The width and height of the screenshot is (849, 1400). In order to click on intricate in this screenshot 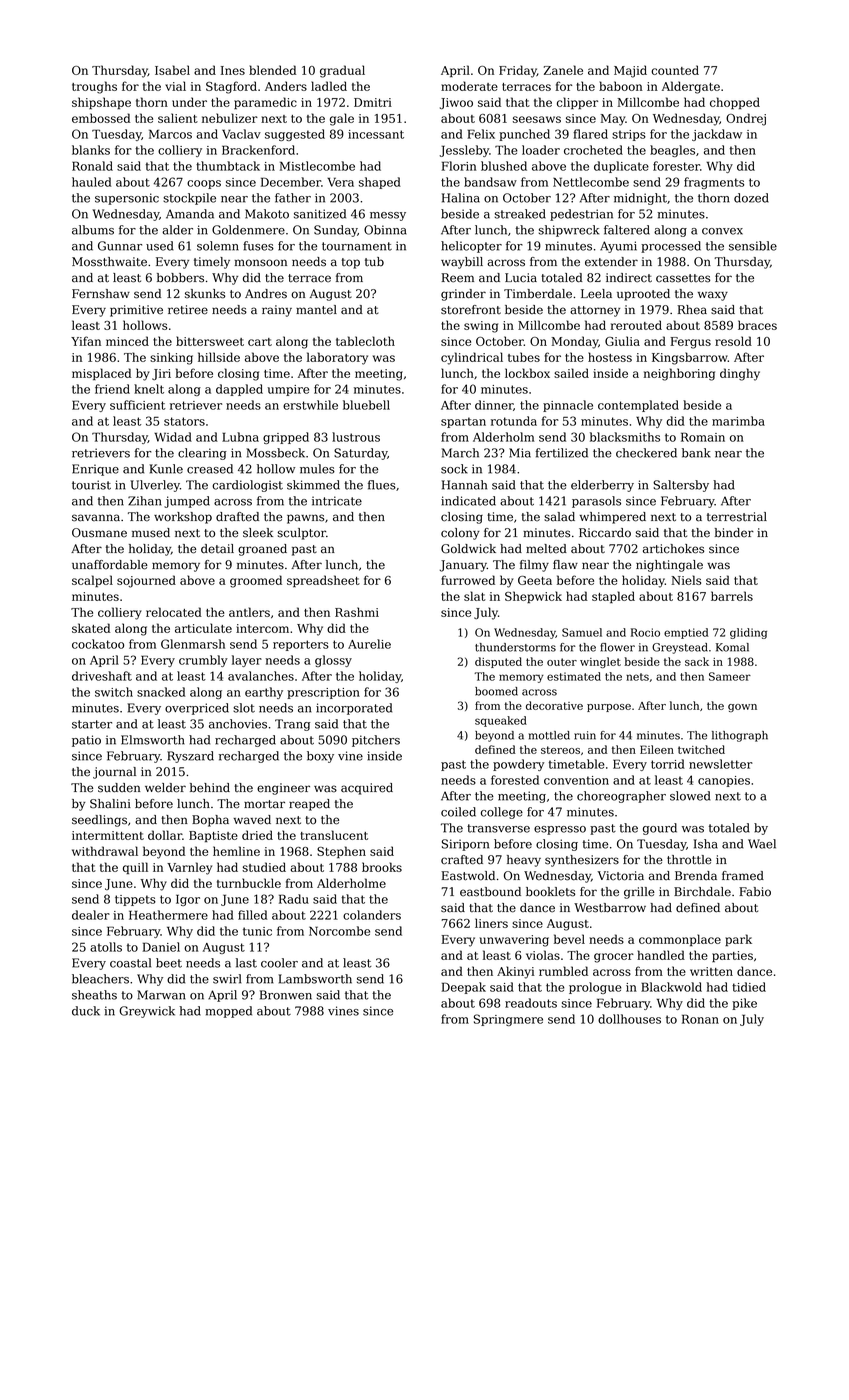, I will do `click(337, 501)`.
